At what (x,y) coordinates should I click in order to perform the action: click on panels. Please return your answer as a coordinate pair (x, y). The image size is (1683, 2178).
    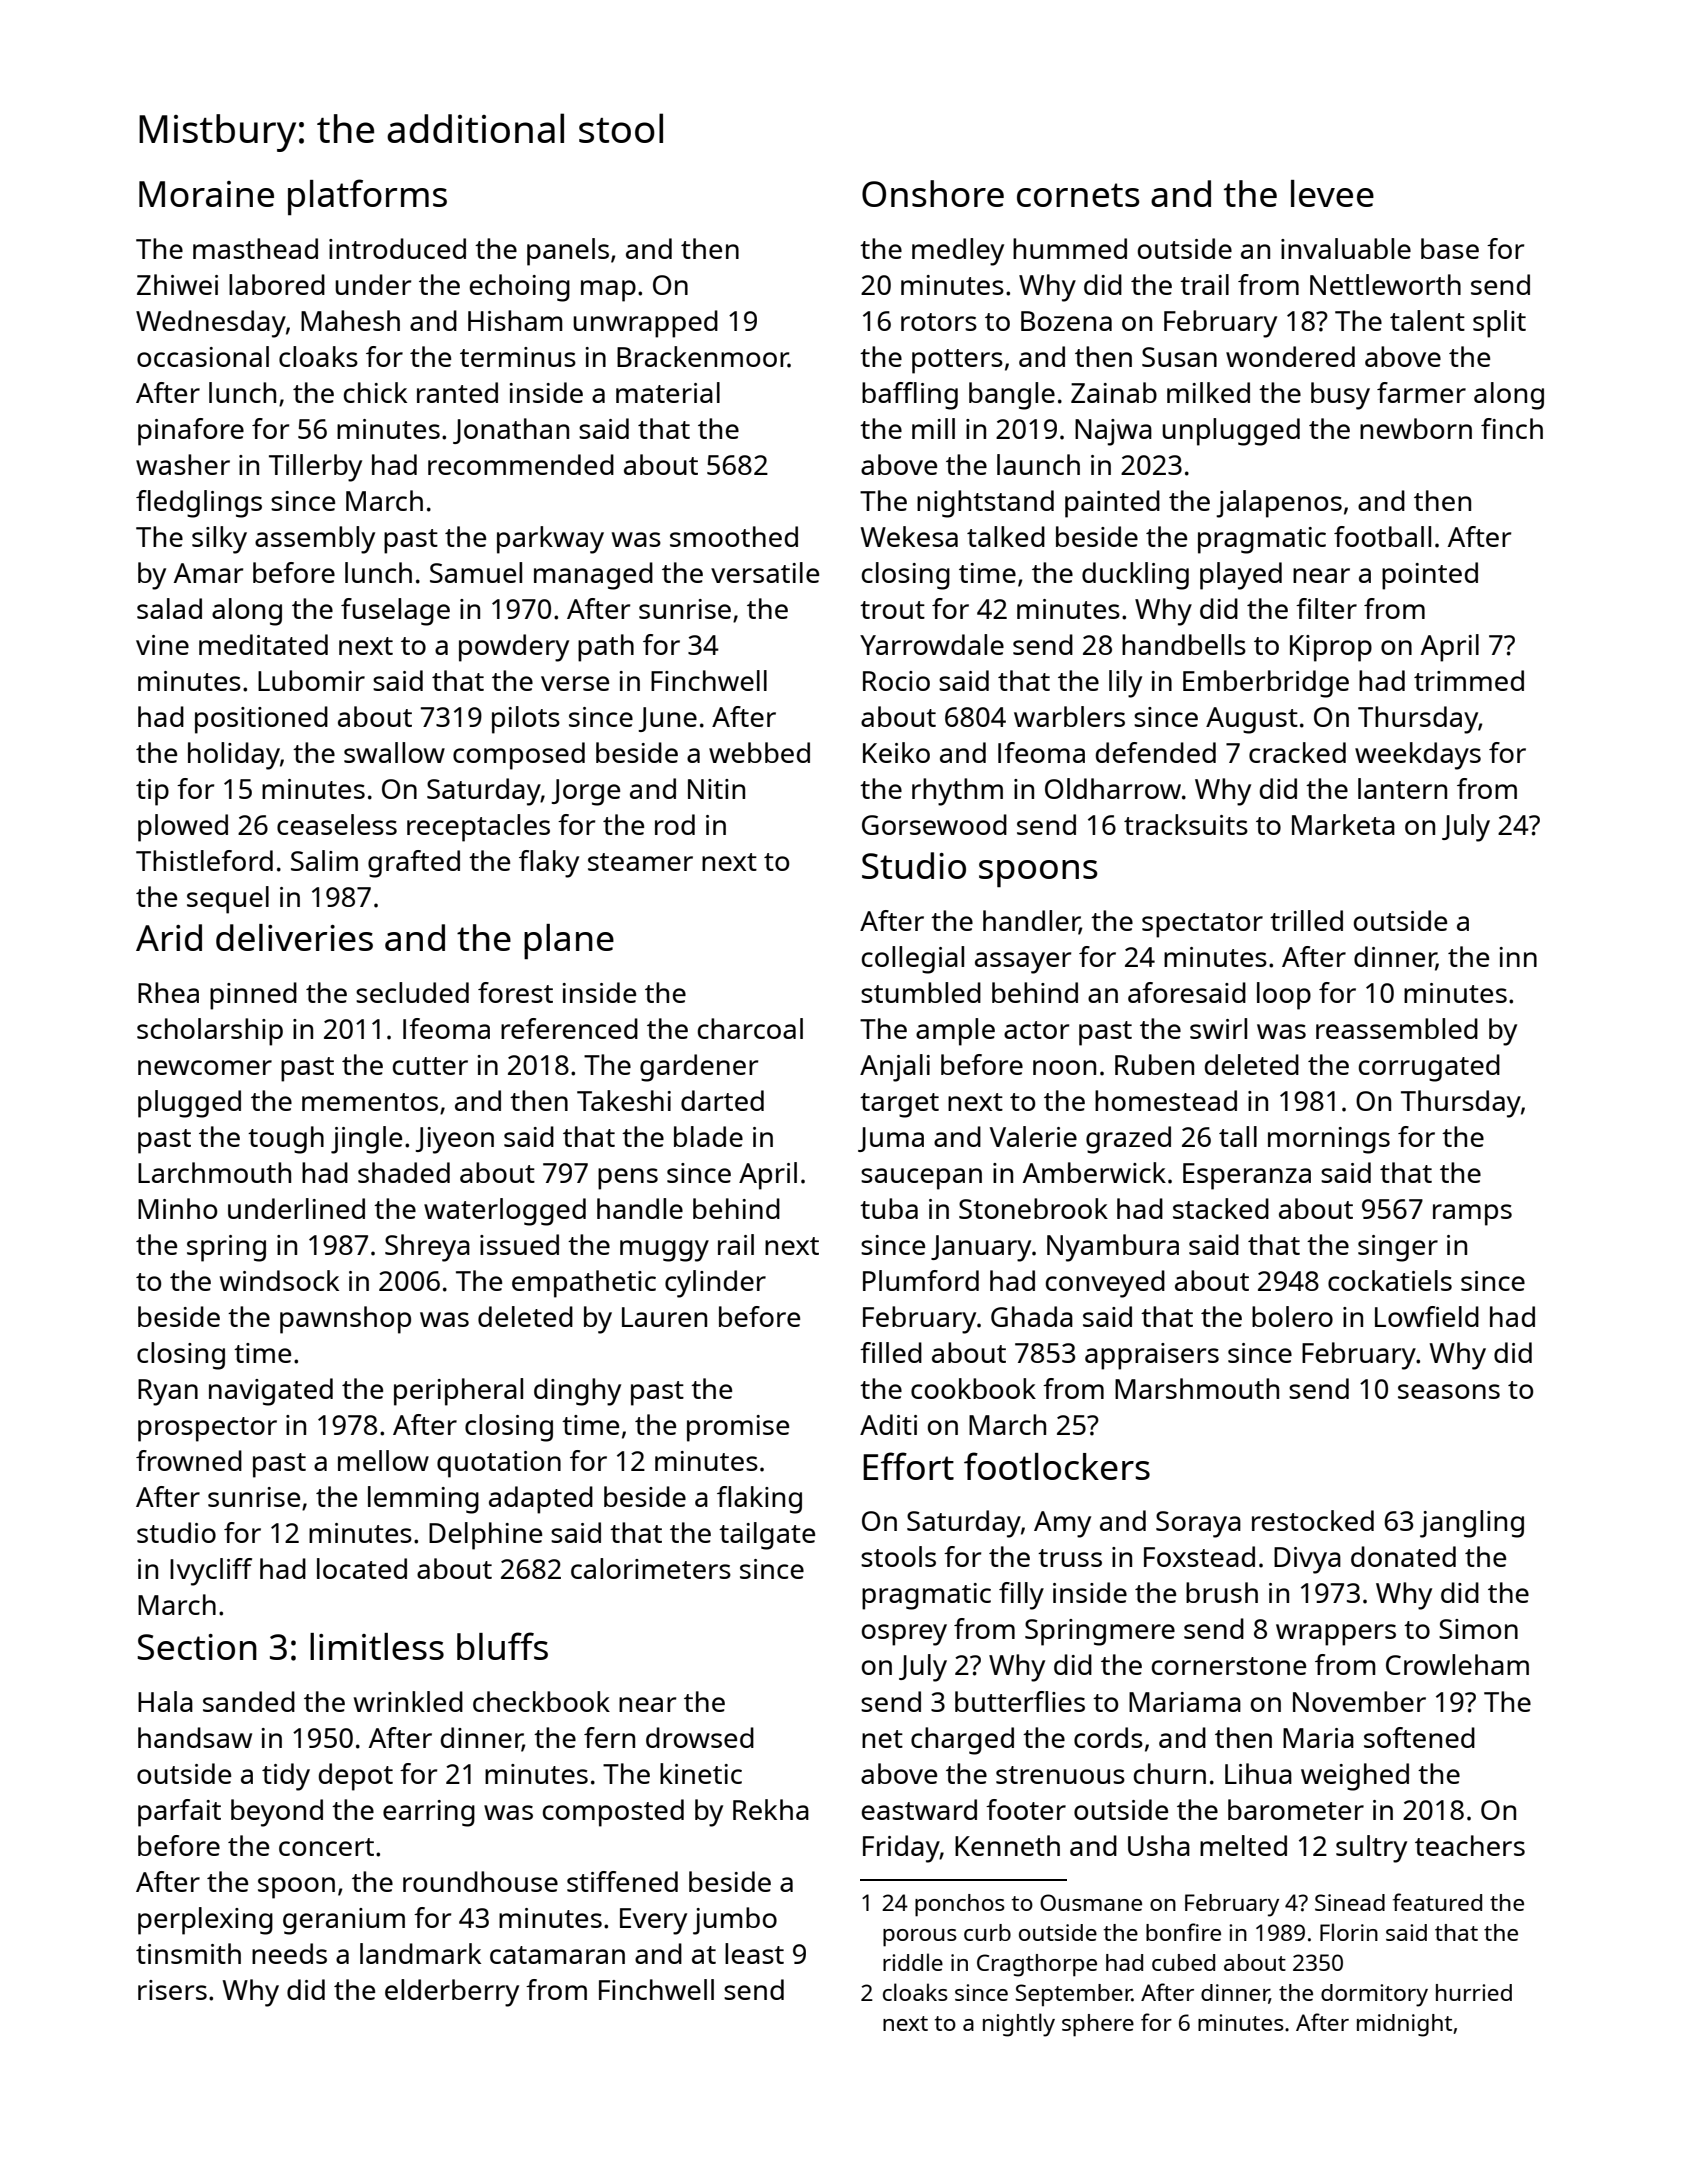
    Looking at the image, I should click on (568, 252).
